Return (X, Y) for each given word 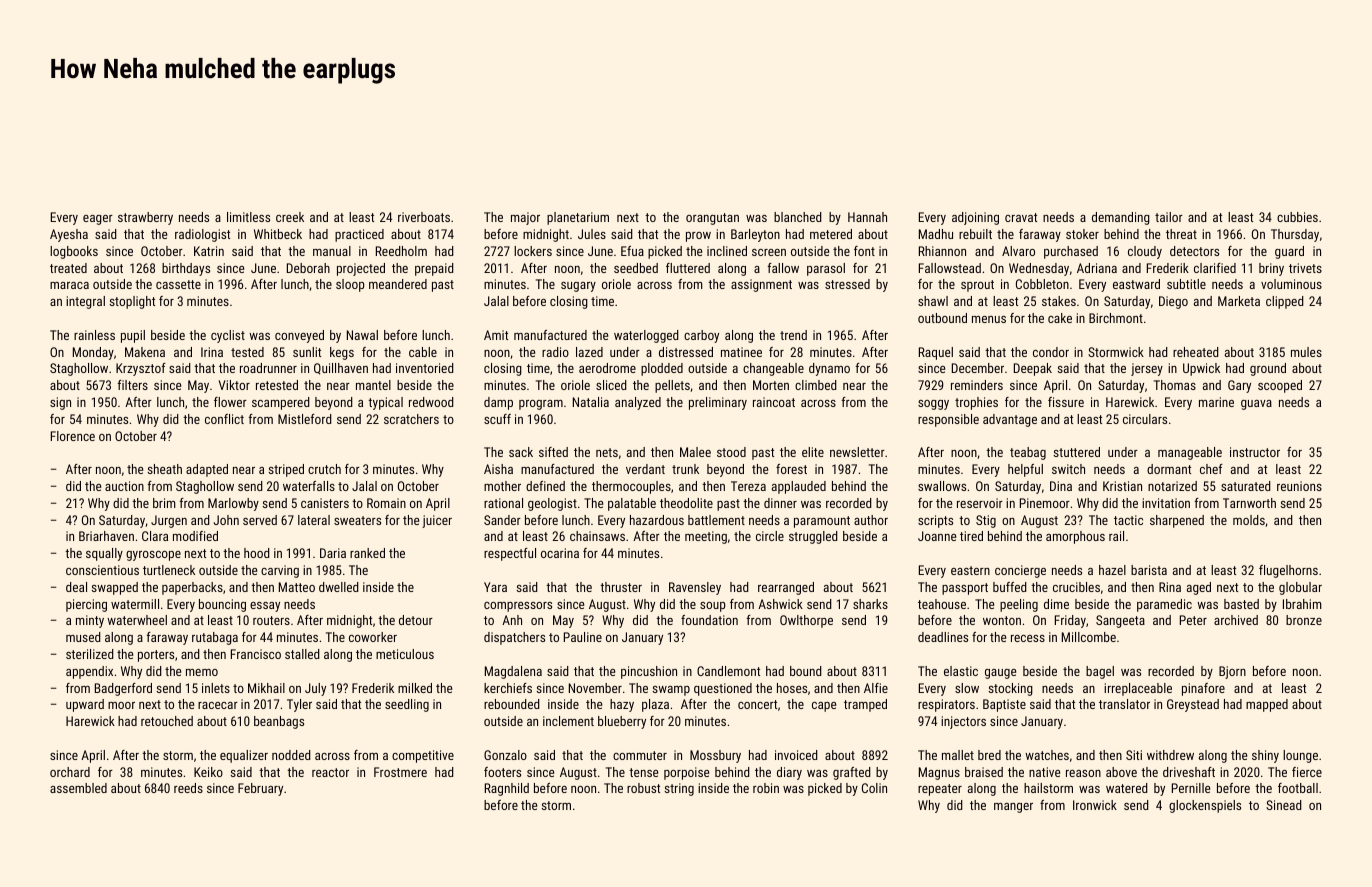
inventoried (425, 368)
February (260, 789)
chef (1211, 469)
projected (361, 269)
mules (1306, 352)
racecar (218, 705)
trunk (685, 469)
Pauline (583, 637)
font (864, 251)
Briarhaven (106, 536)
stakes (1059, 301)
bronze (1304, 620)
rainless (94, 335)
